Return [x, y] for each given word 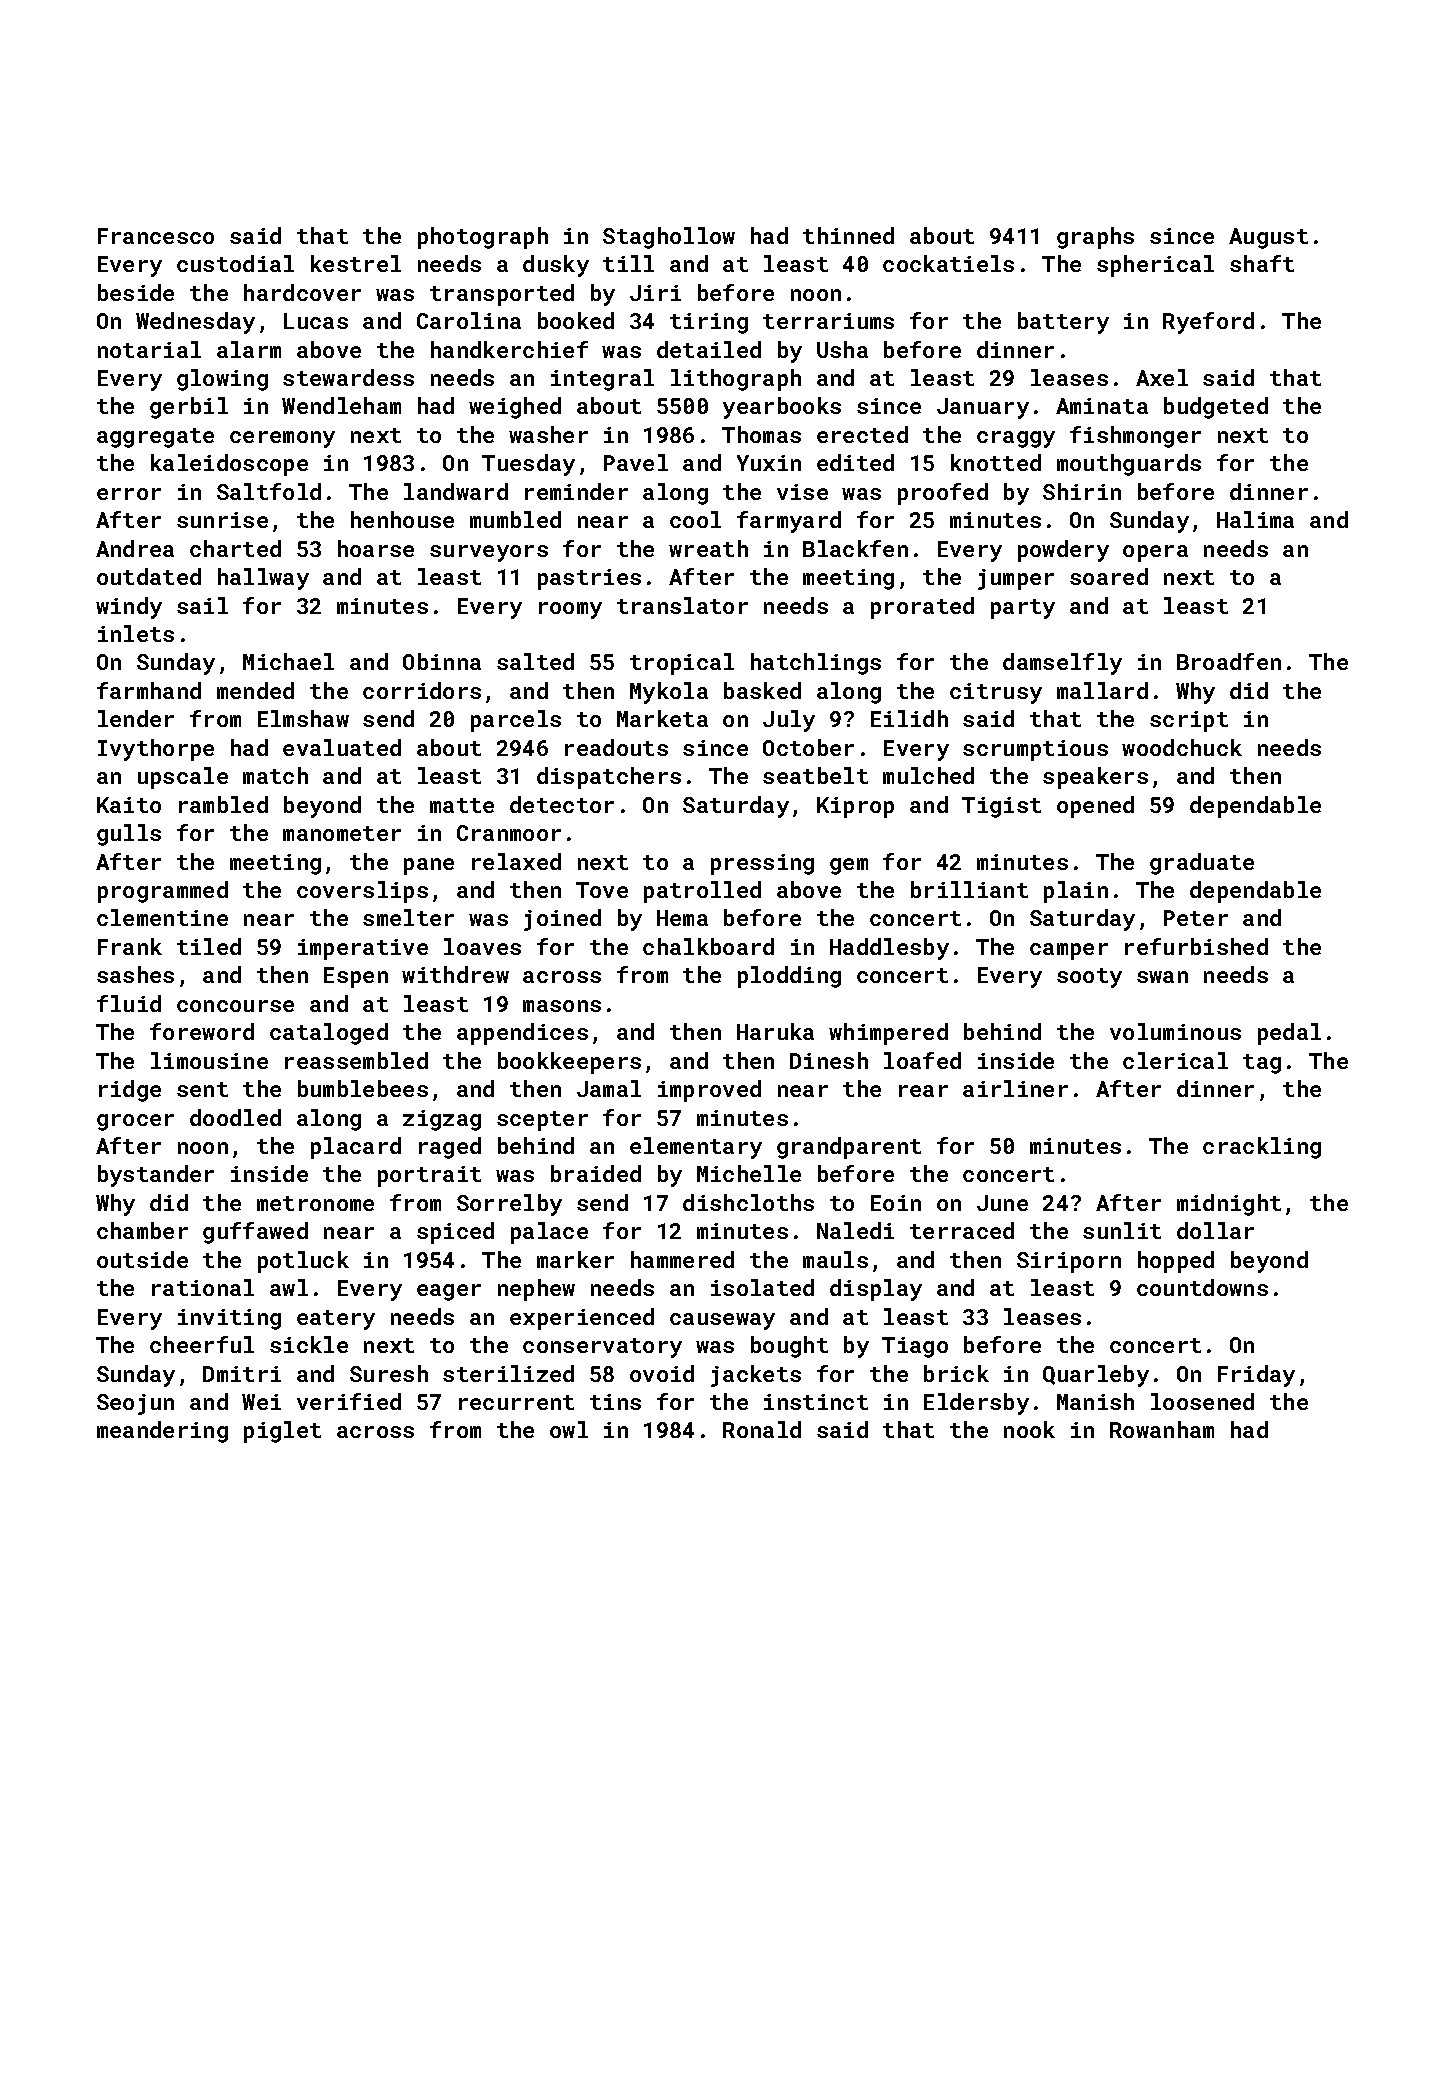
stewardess [348, 377]
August [1268, 238]
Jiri [655, 293]
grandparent [849, 1148]
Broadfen [1229, 661]
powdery [1063, 551]
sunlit [1122, 1230]
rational [203, 1287]
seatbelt [815, 775]
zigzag [442, 1120]
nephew [536, 1290]
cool [695, 519]
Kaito [129, 805]
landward [456, 491]
